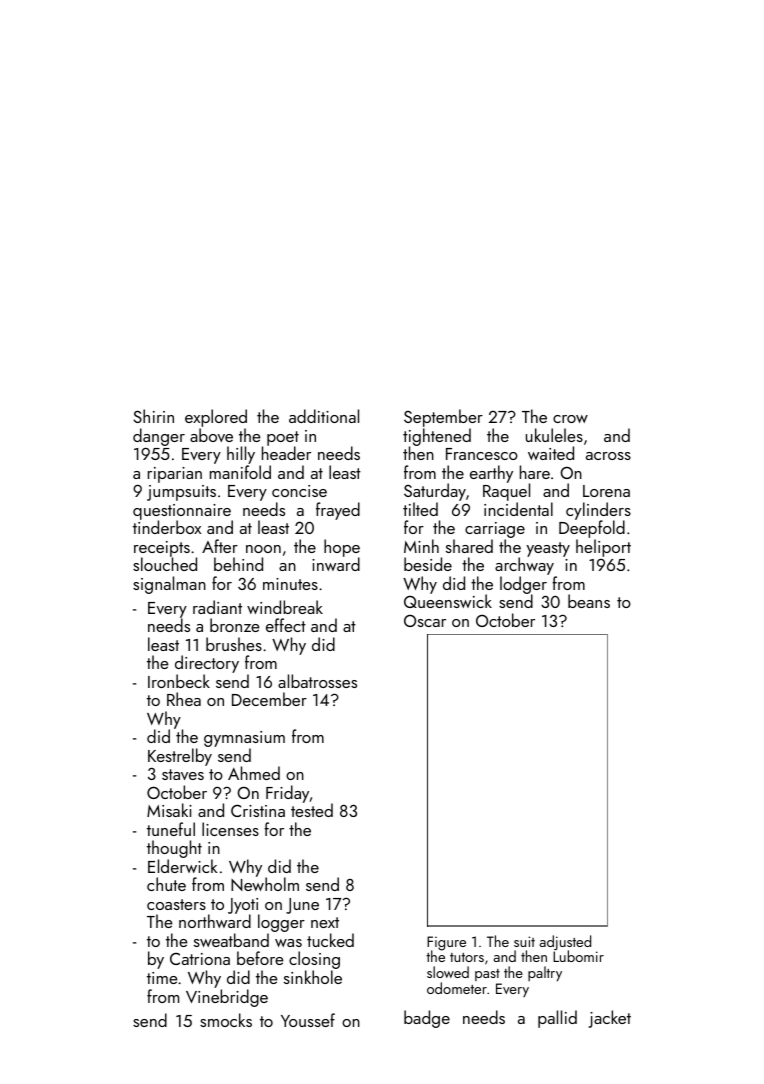 This document has height=1084, width=764. What do you see at coordinates (240, 472) in the document?
I see `manifold` at bounding box center [240, 472].
